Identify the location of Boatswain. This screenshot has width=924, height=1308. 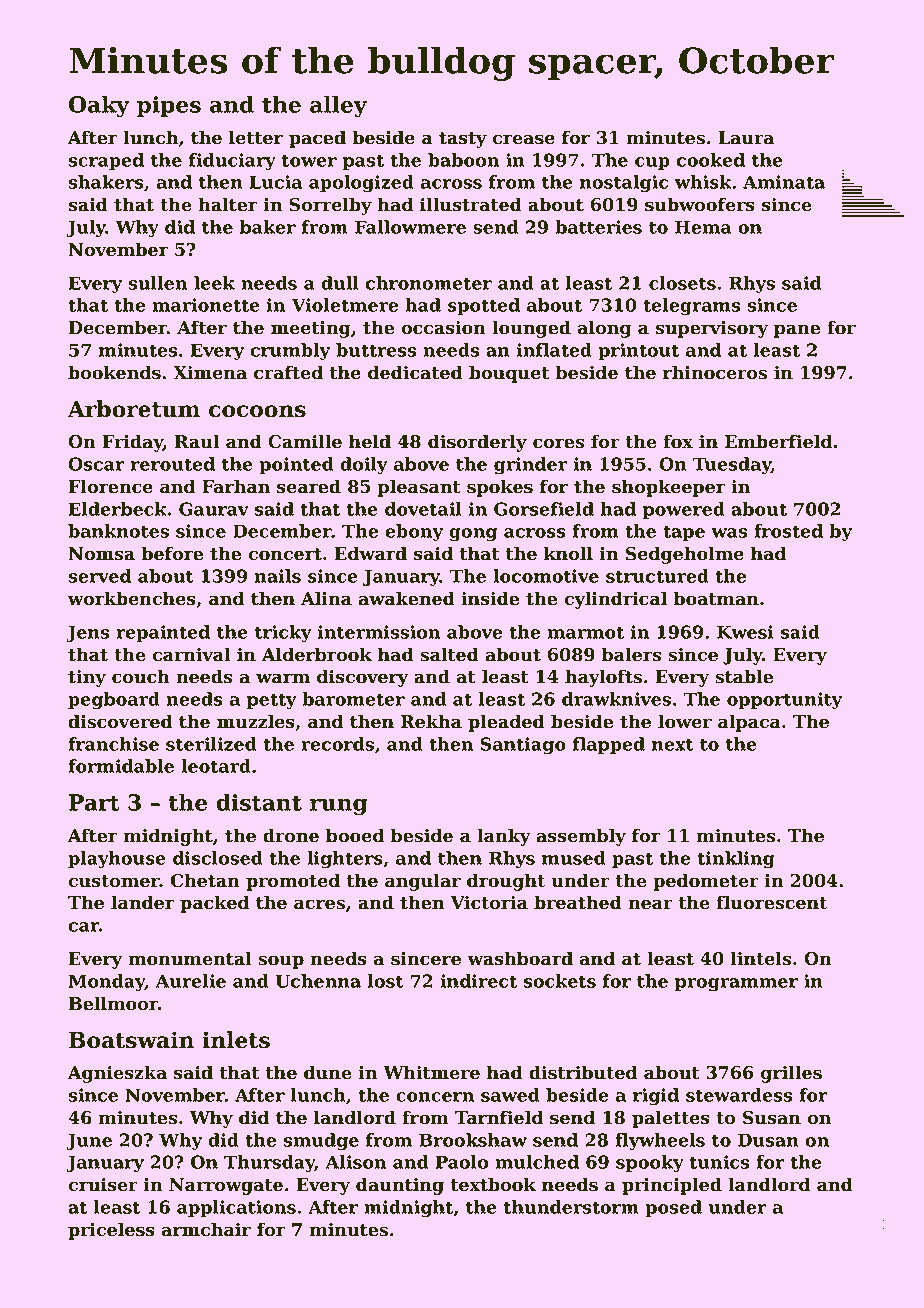
(131, 1040).
